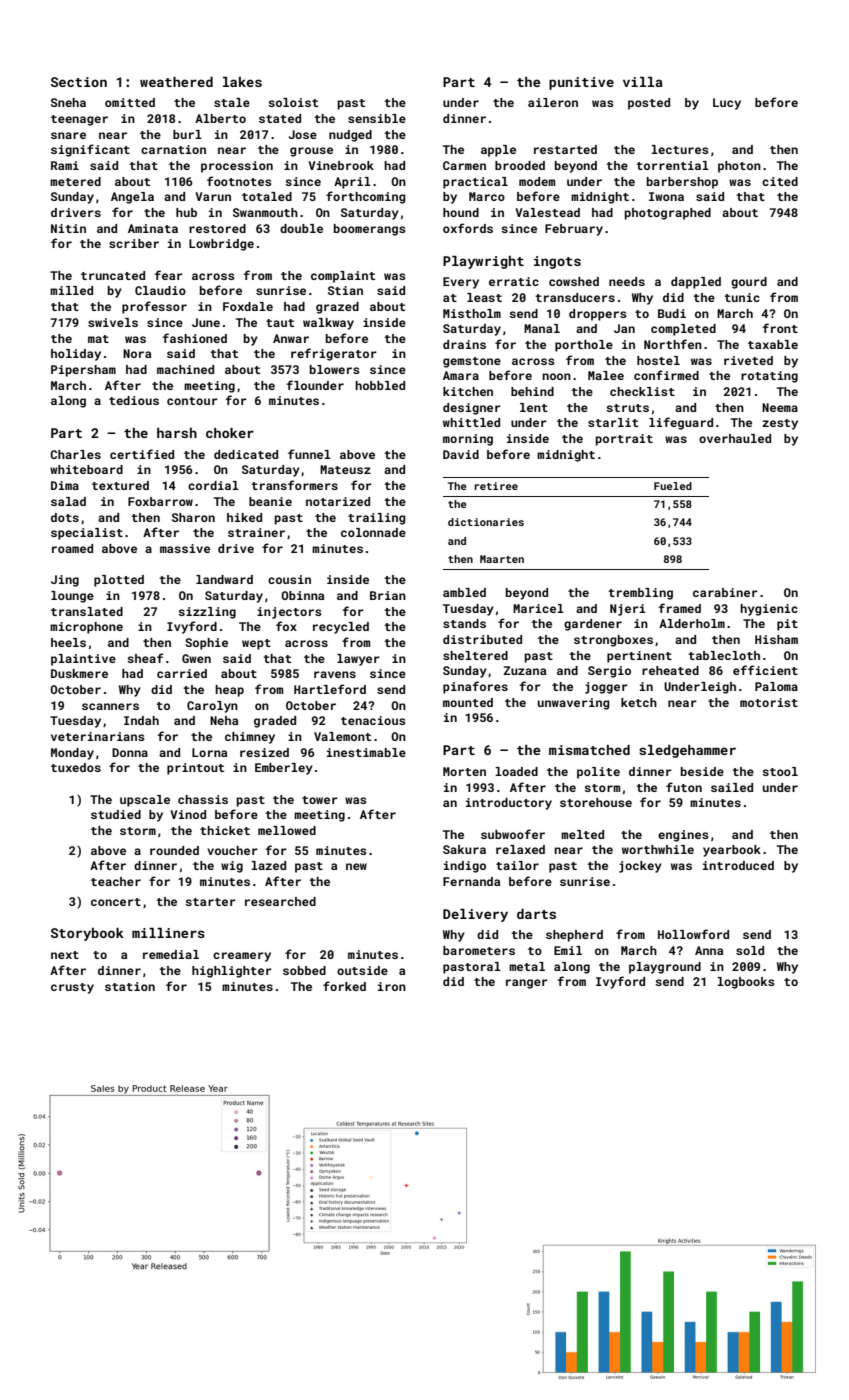  What do you see at coordinates (681, 423) in the image?
I see `lifeguard` at bounding box center [681, 423].
